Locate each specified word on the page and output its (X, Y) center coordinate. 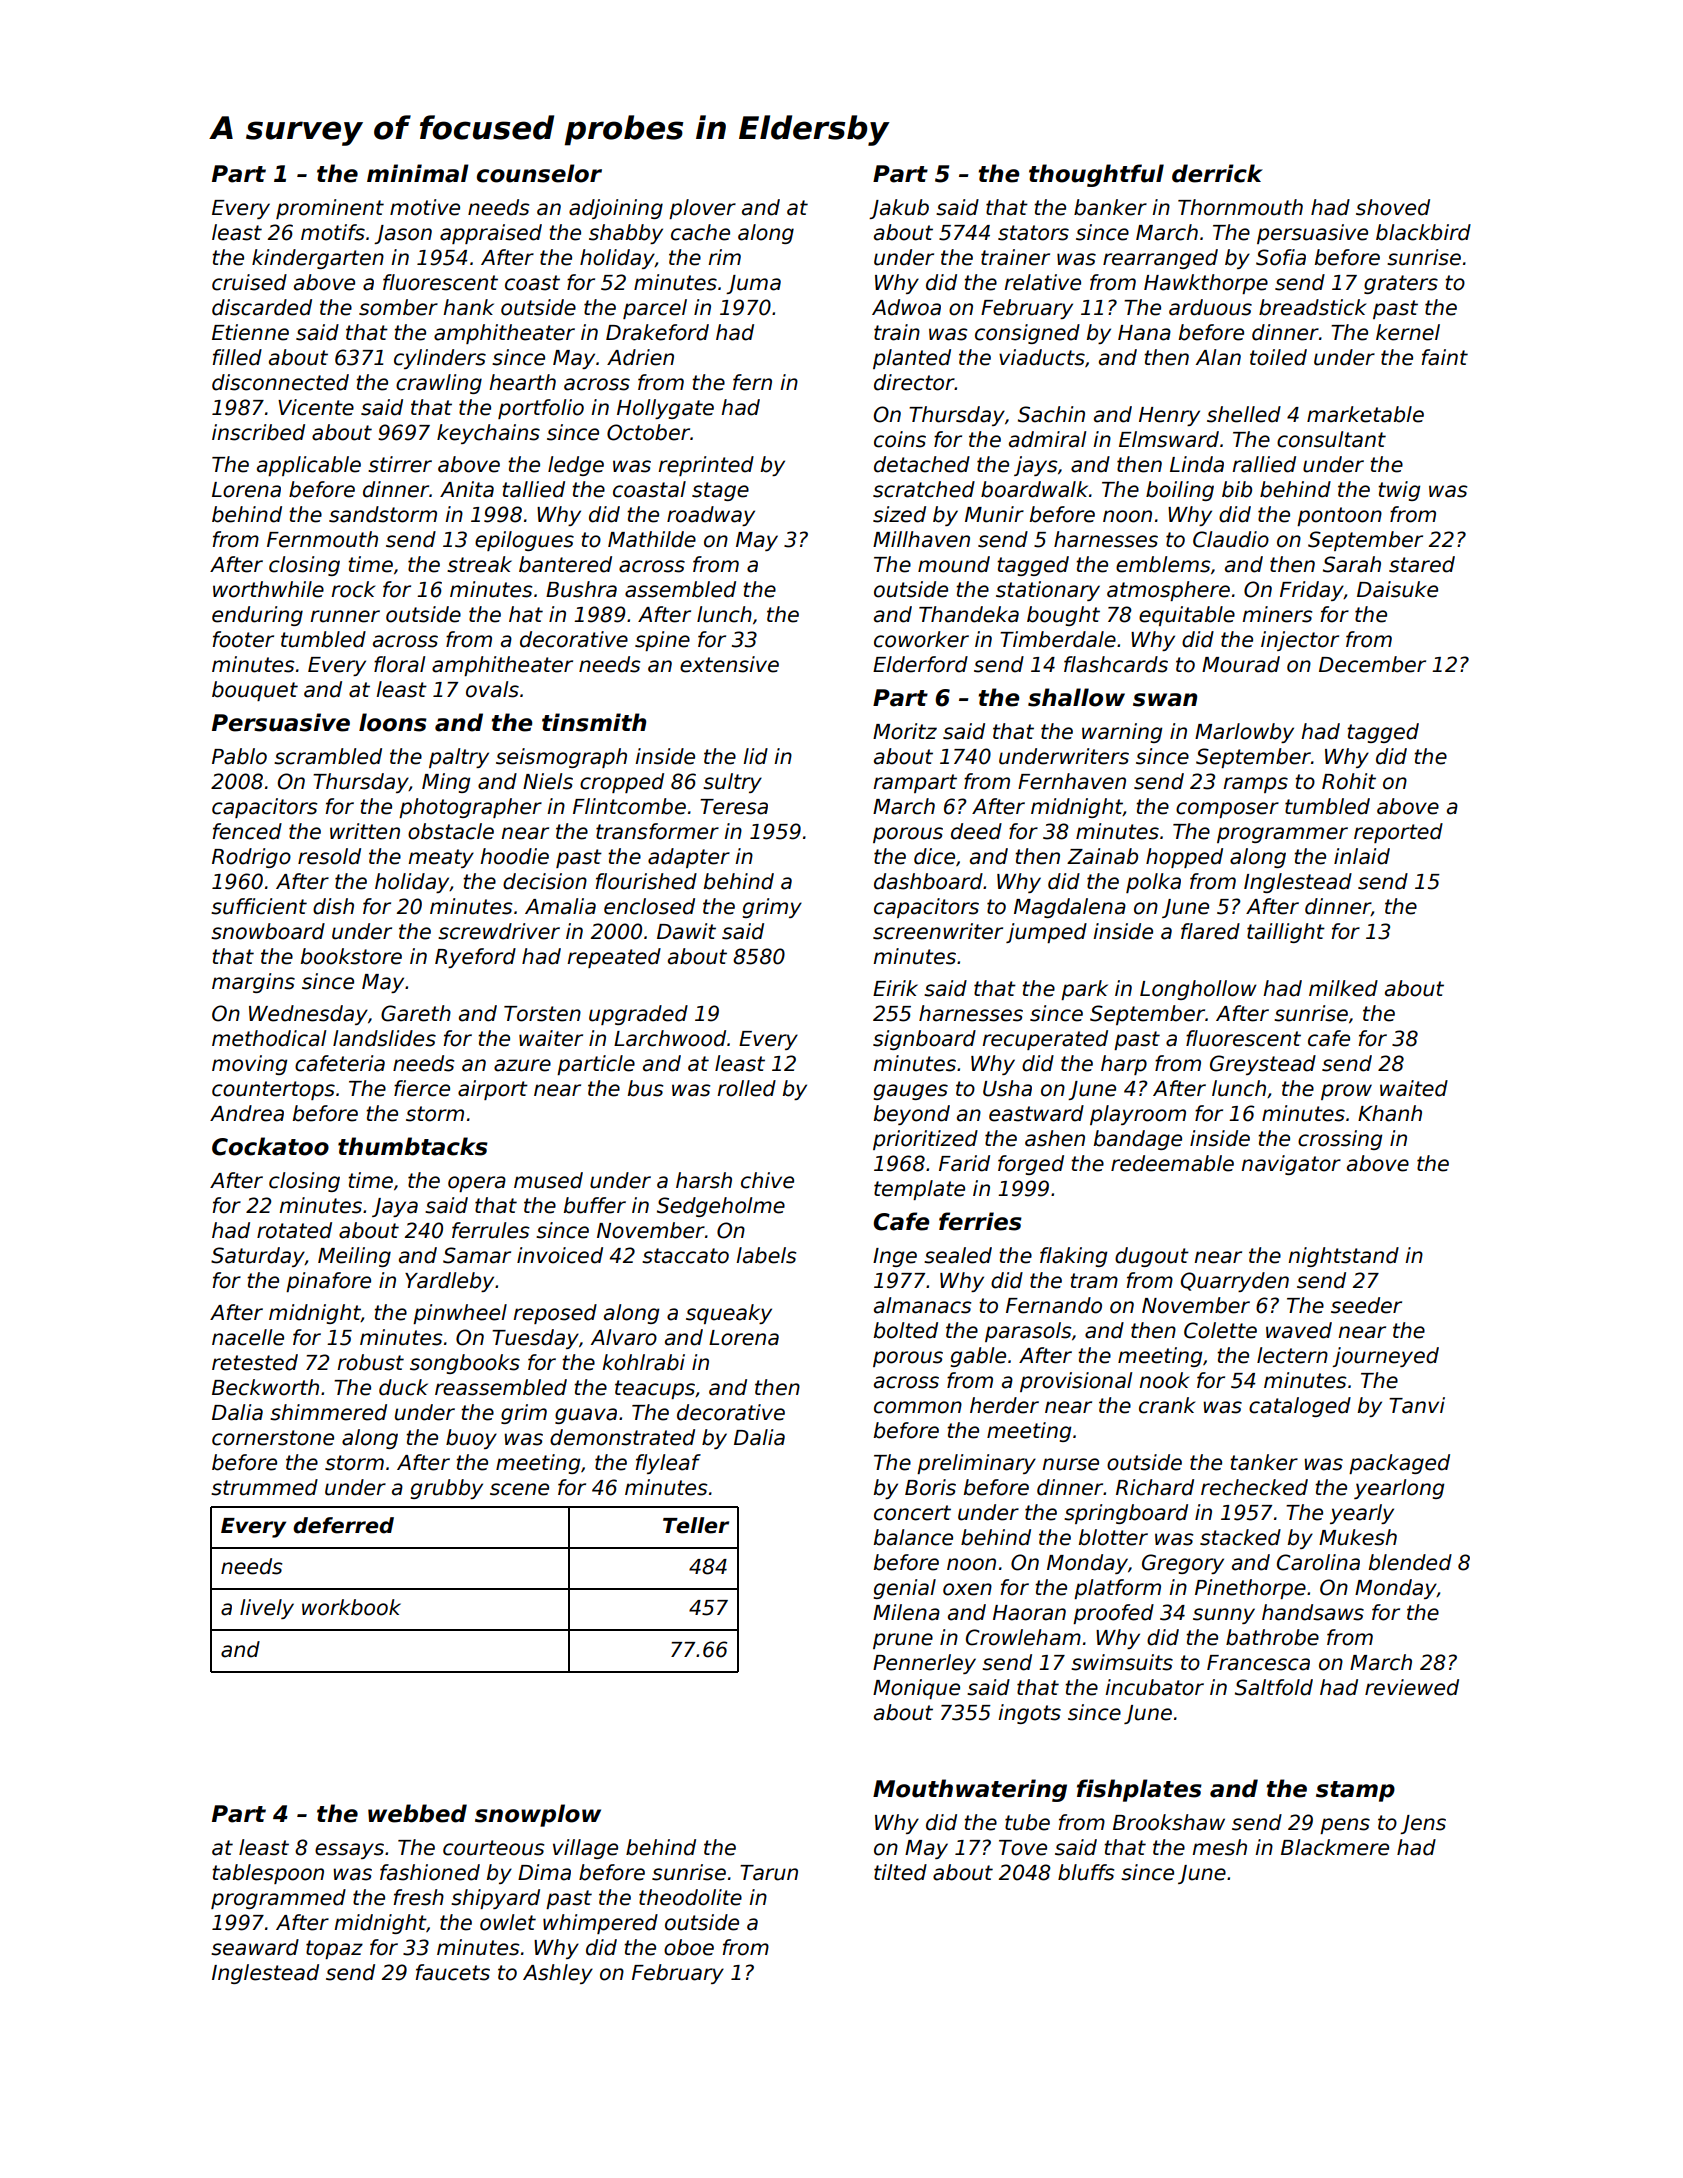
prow (1346, 1092)
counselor (539, 173)
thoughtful (1096, 175)
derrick (1217, 173)
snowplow (538, 1815)
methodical (269, 1038)
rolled (746, 1088)
